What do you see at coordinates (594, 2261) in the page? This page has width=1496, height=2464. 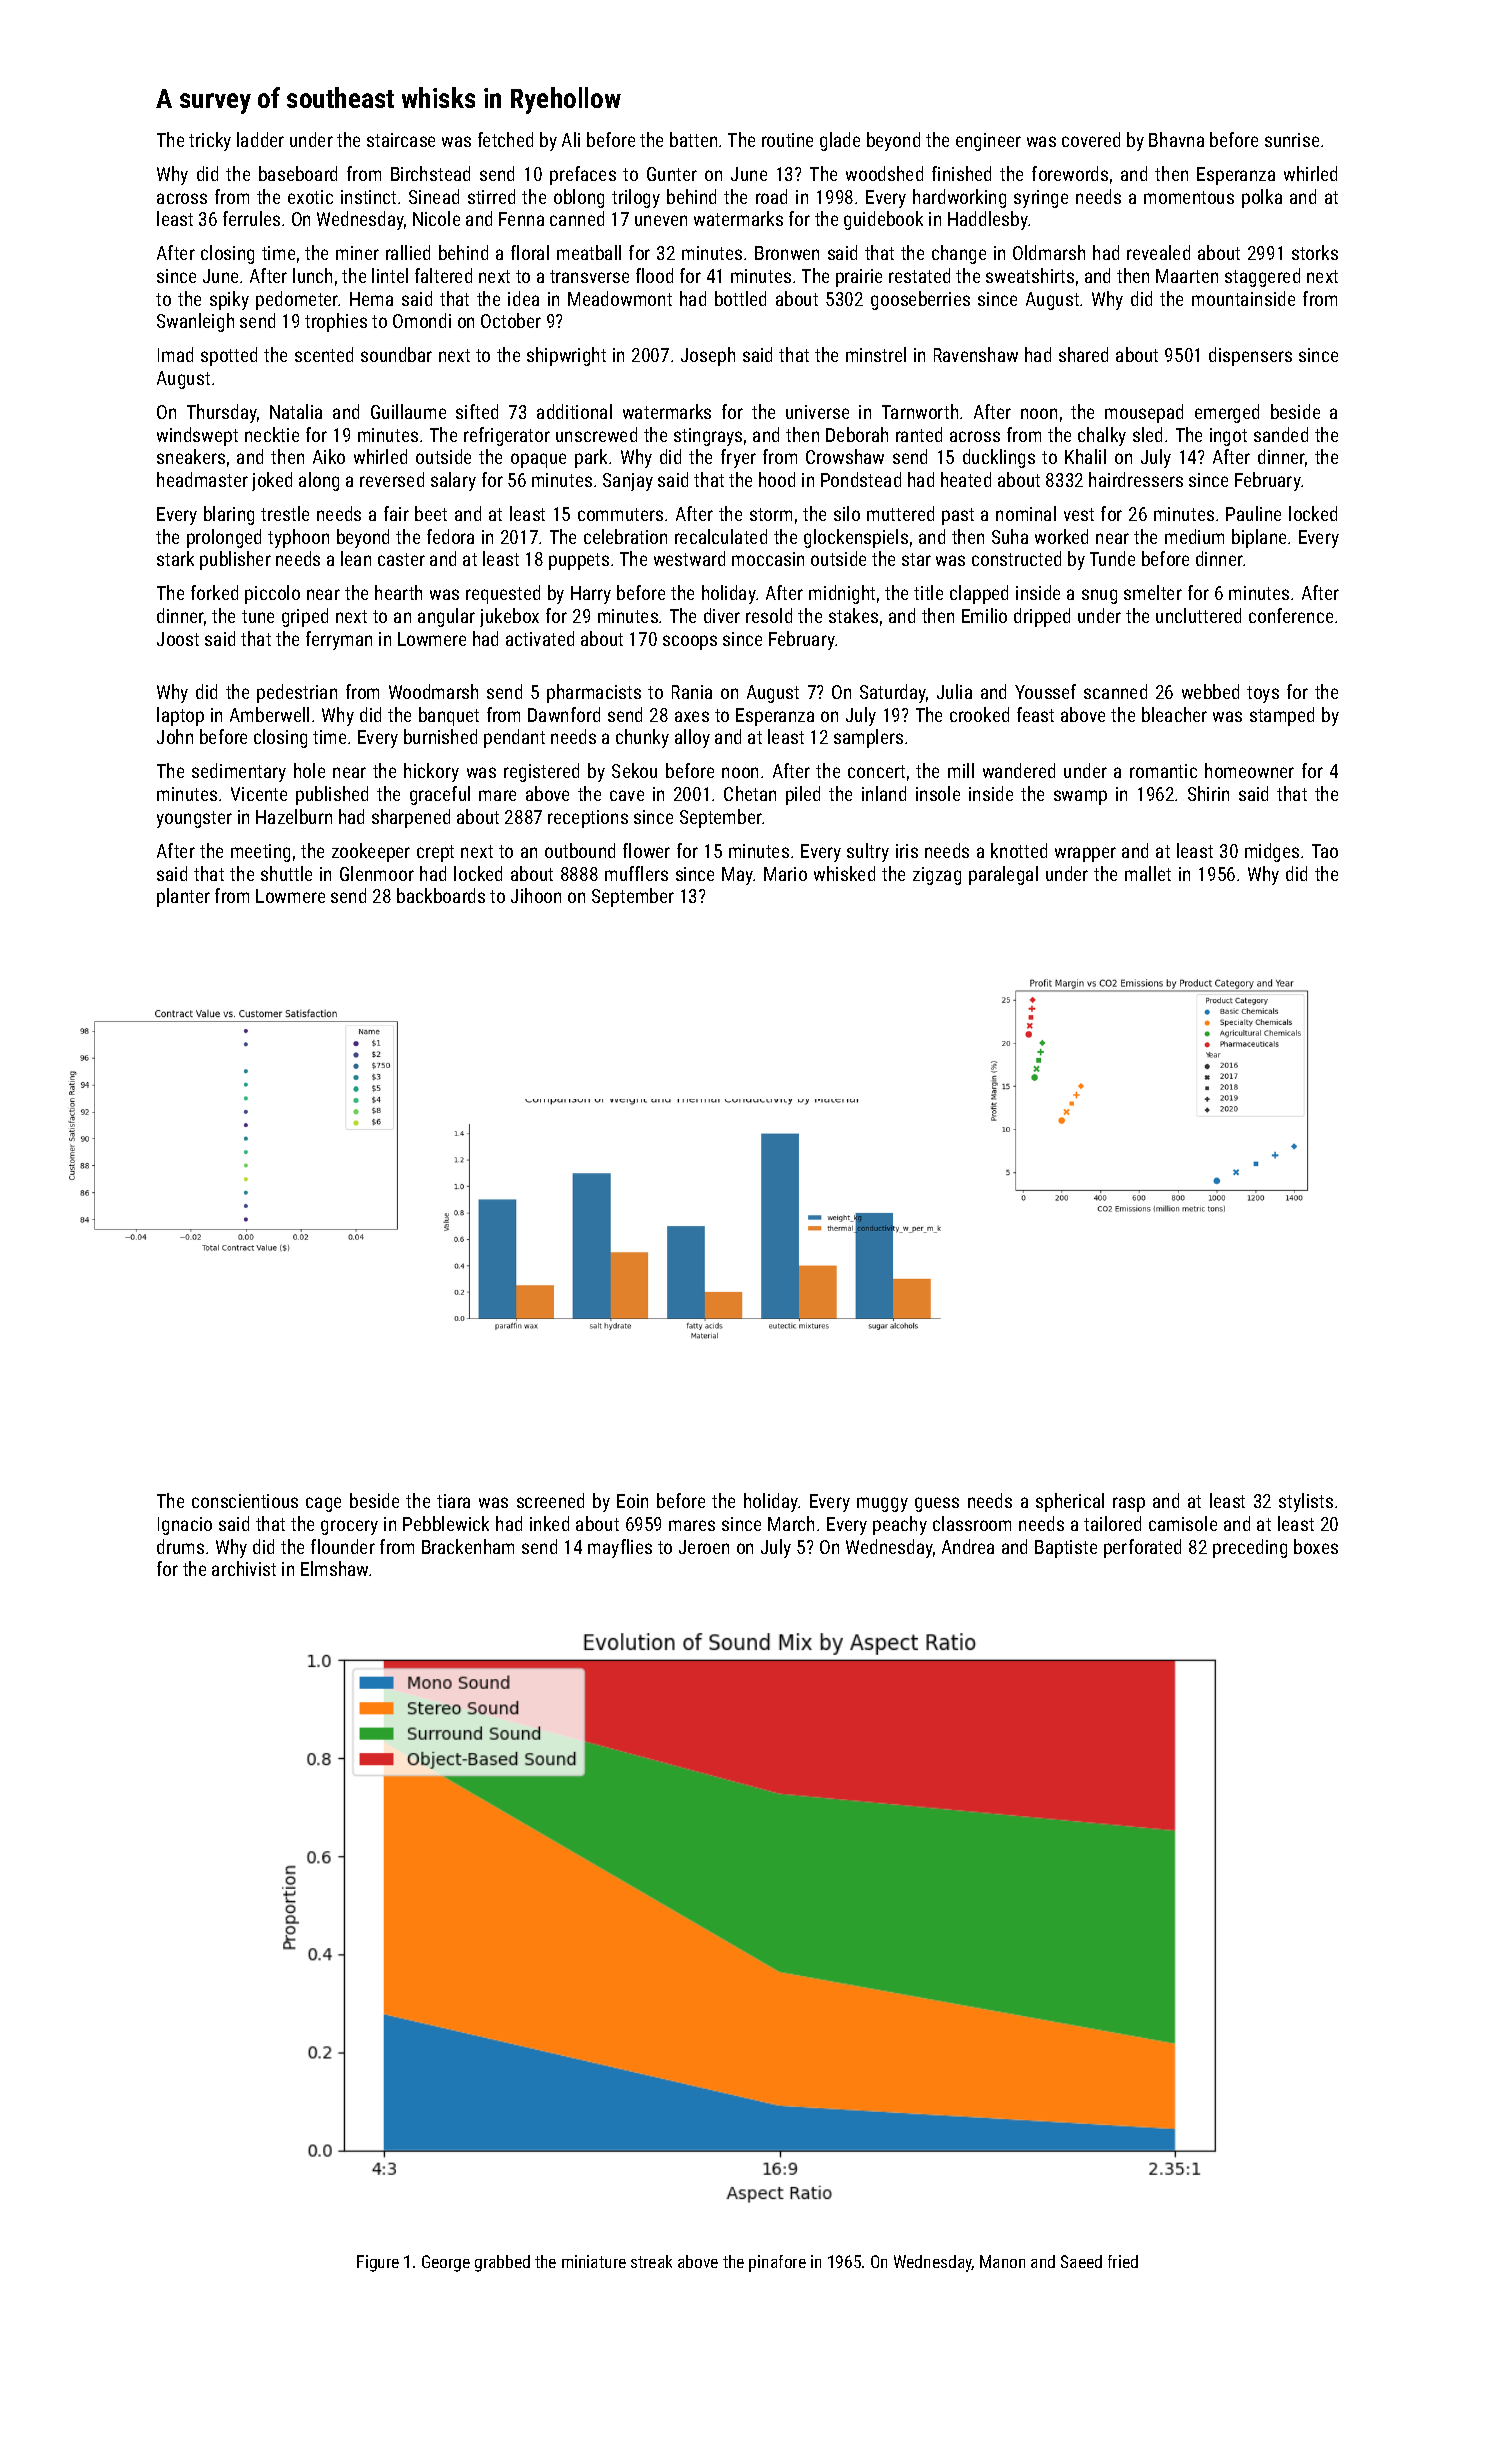 I see `miniature` at bounding box center [594, 2261].
